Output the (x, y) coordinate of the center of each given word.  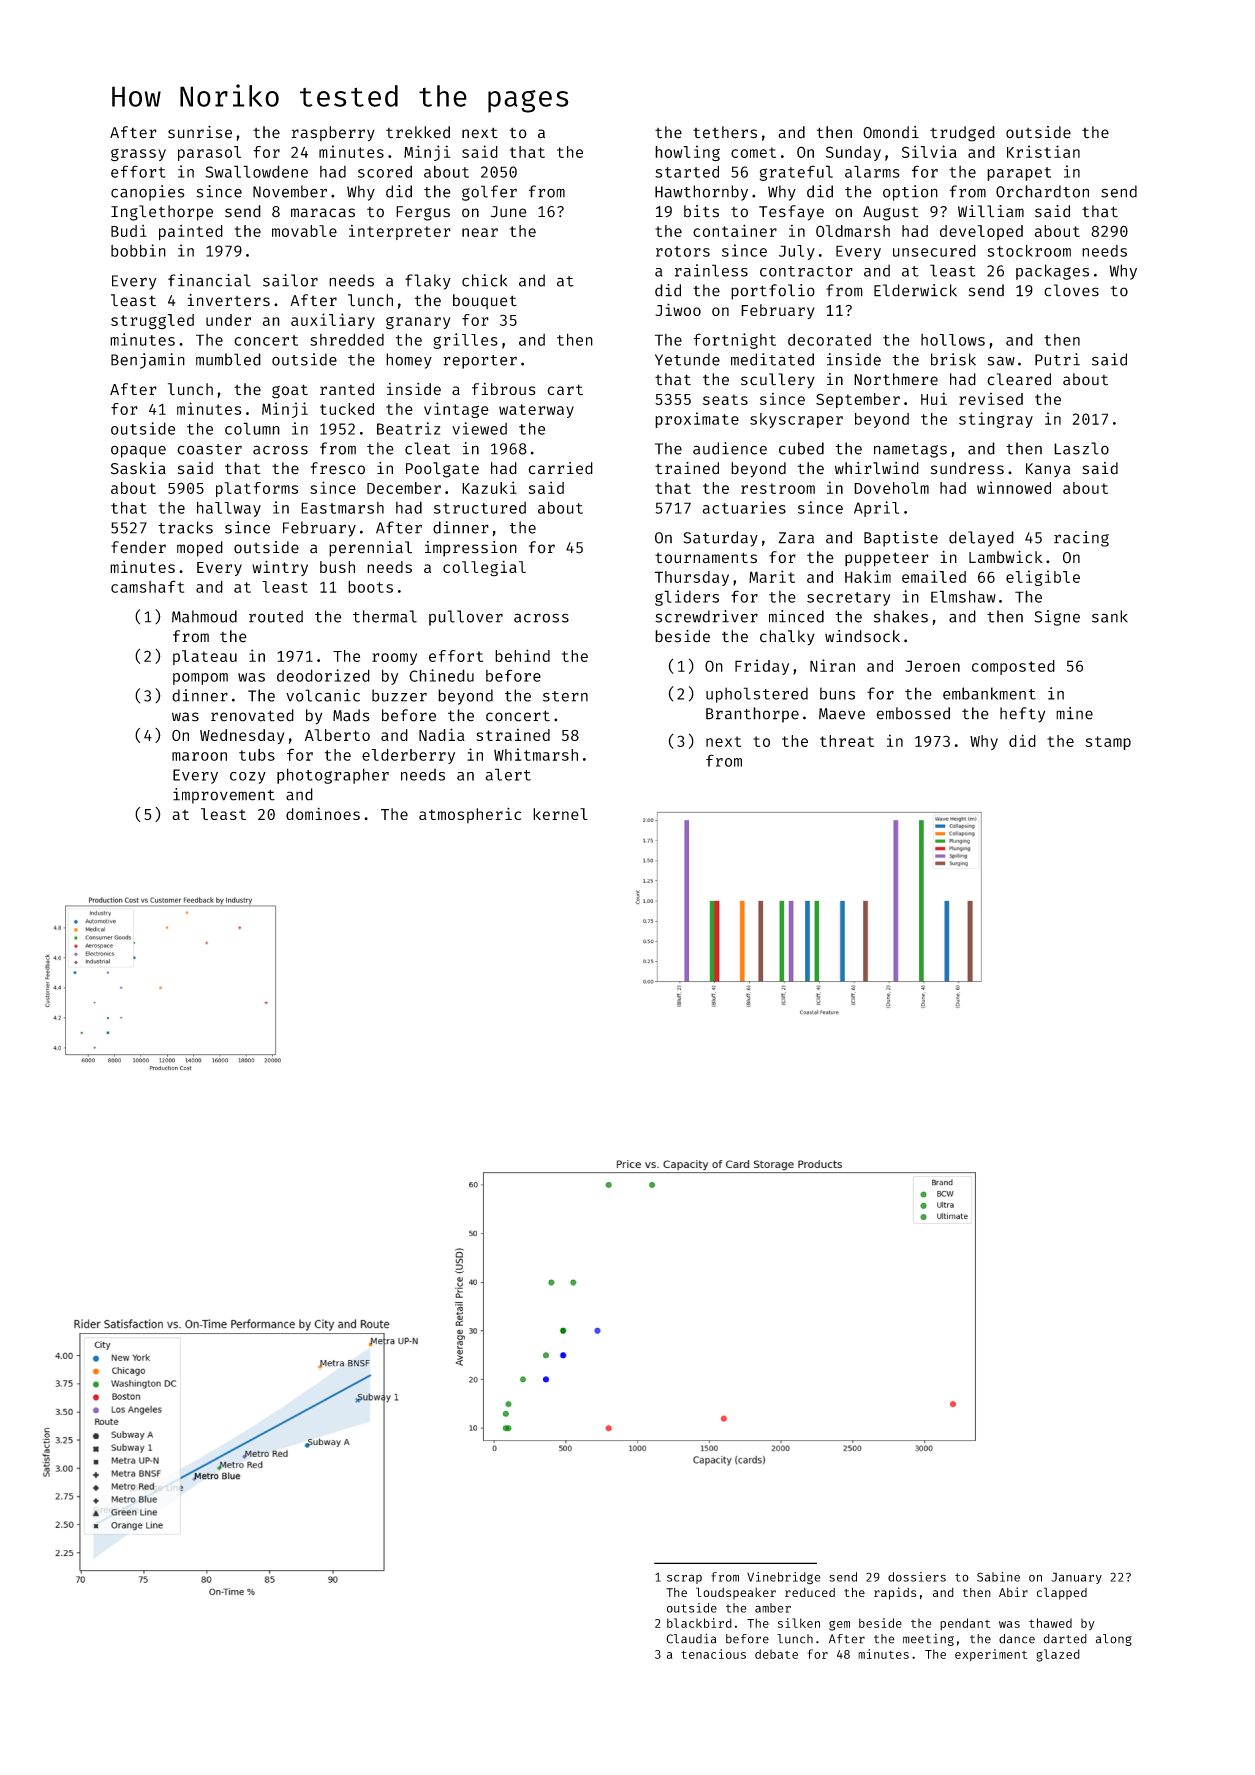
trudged (962, 134)
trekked (418, 132)
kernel (560, 814)
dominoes (323, 813)
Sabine (998, 1577)
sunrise (200, 132)
